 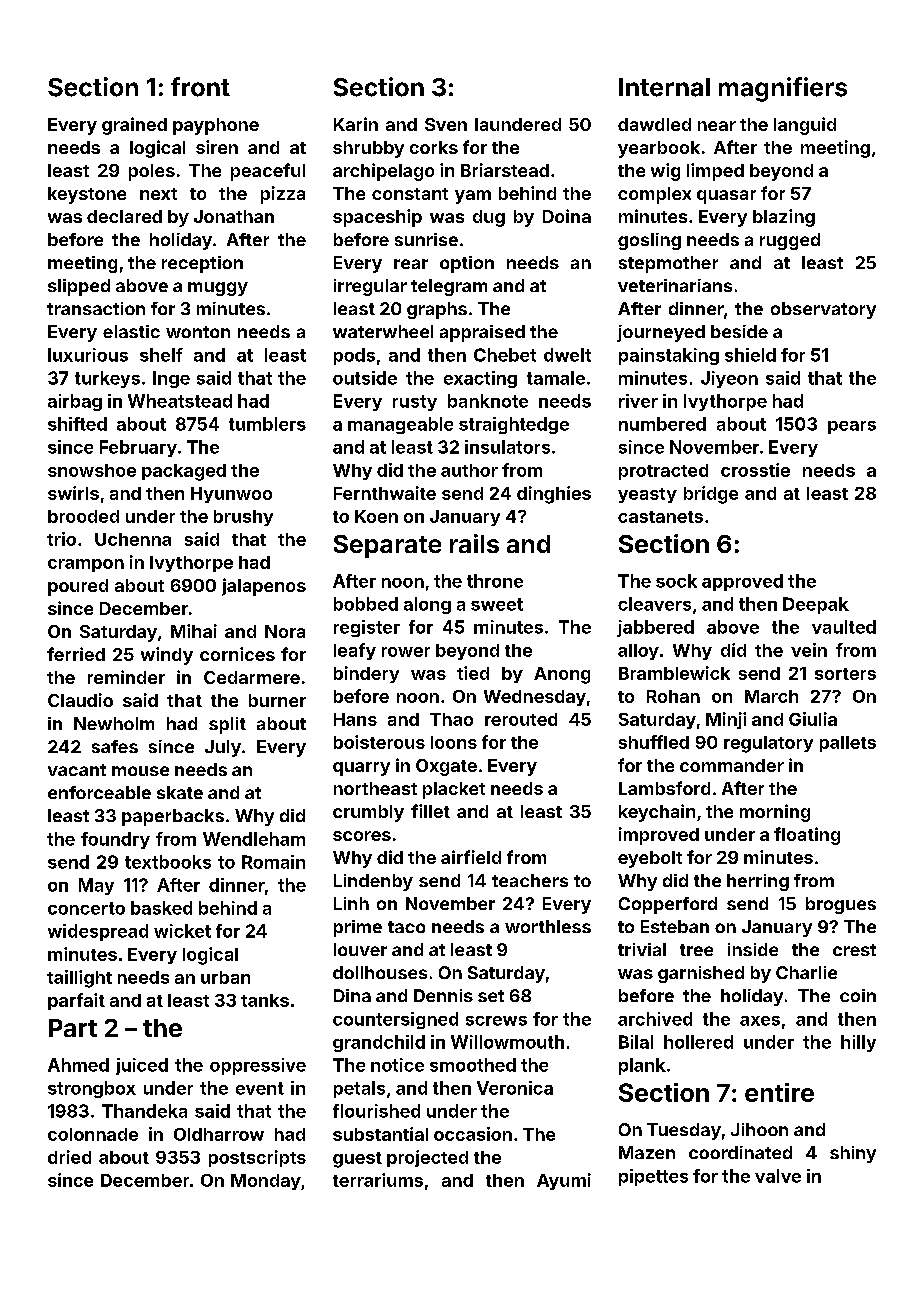 What do you see at coordinates (426, 239) in the screenshot?
I see `sunrise` at bounding box center [426, 239].
